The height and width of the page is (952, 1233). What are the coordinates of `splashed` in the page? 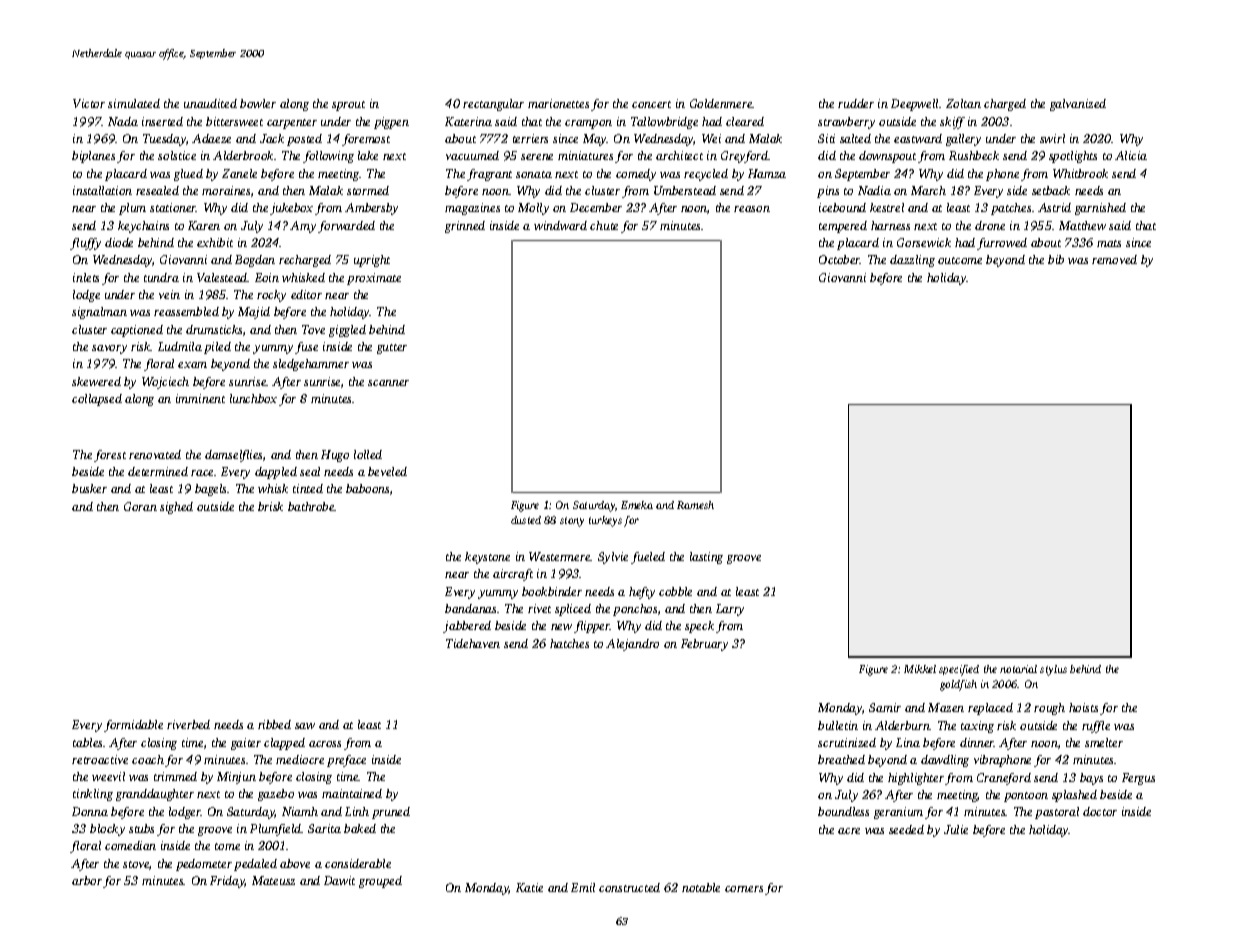 It's located at (1074, 796).
